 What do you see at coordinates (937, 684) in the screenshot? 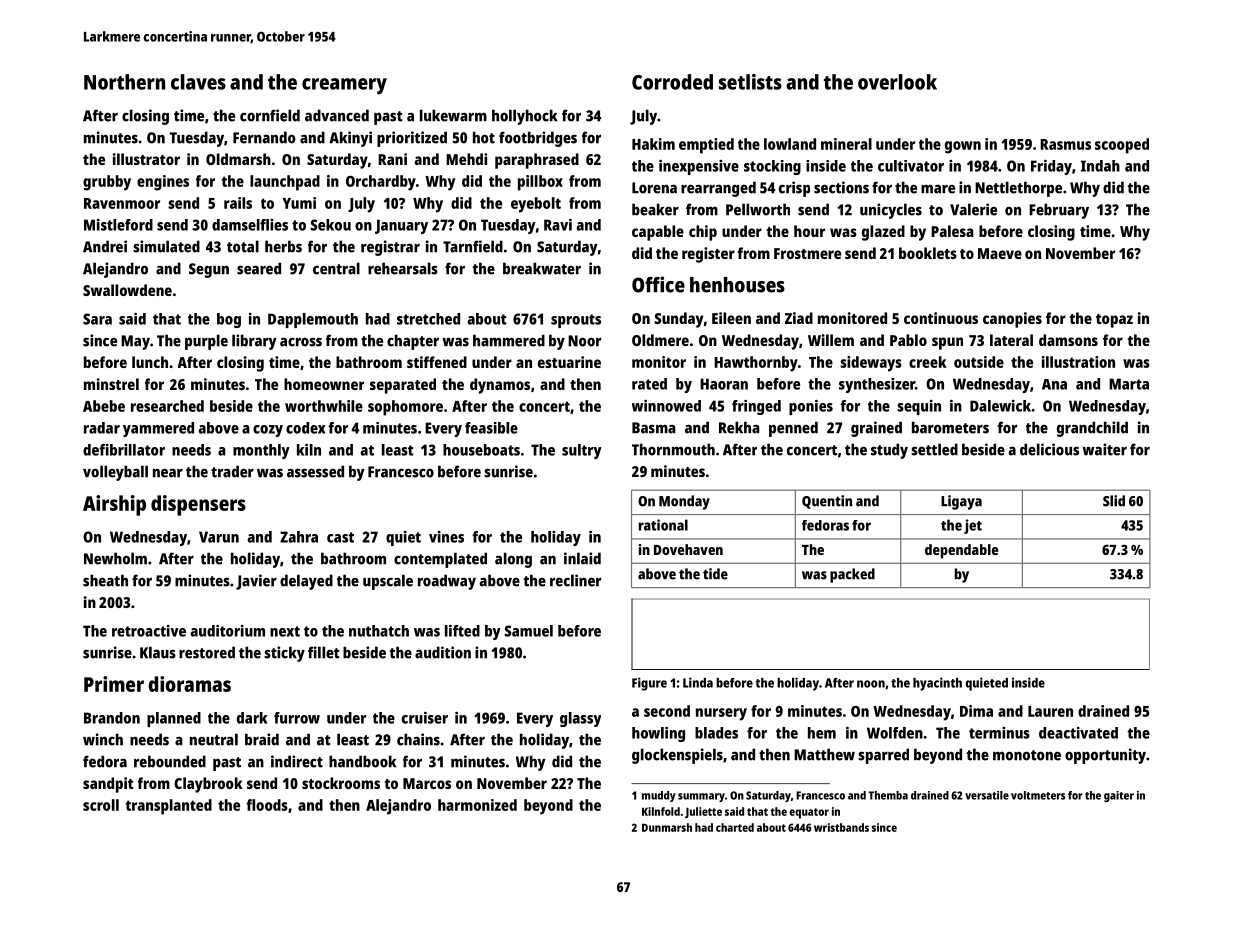
I see `hyacinth` at bounding box center [937, 684].
